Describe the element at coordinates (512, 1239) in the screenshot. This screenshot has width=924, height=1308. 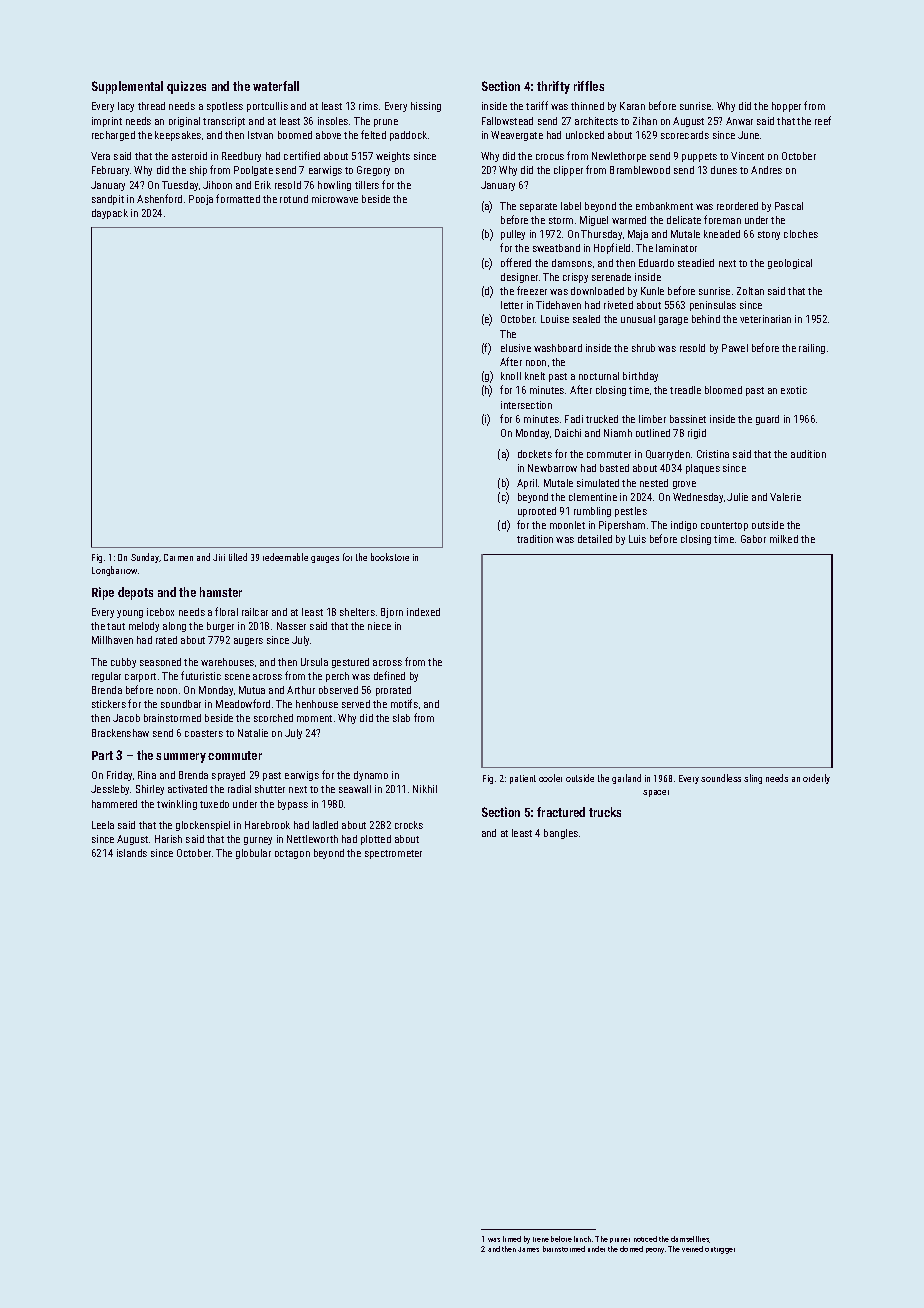
I see `limed` at that location.
